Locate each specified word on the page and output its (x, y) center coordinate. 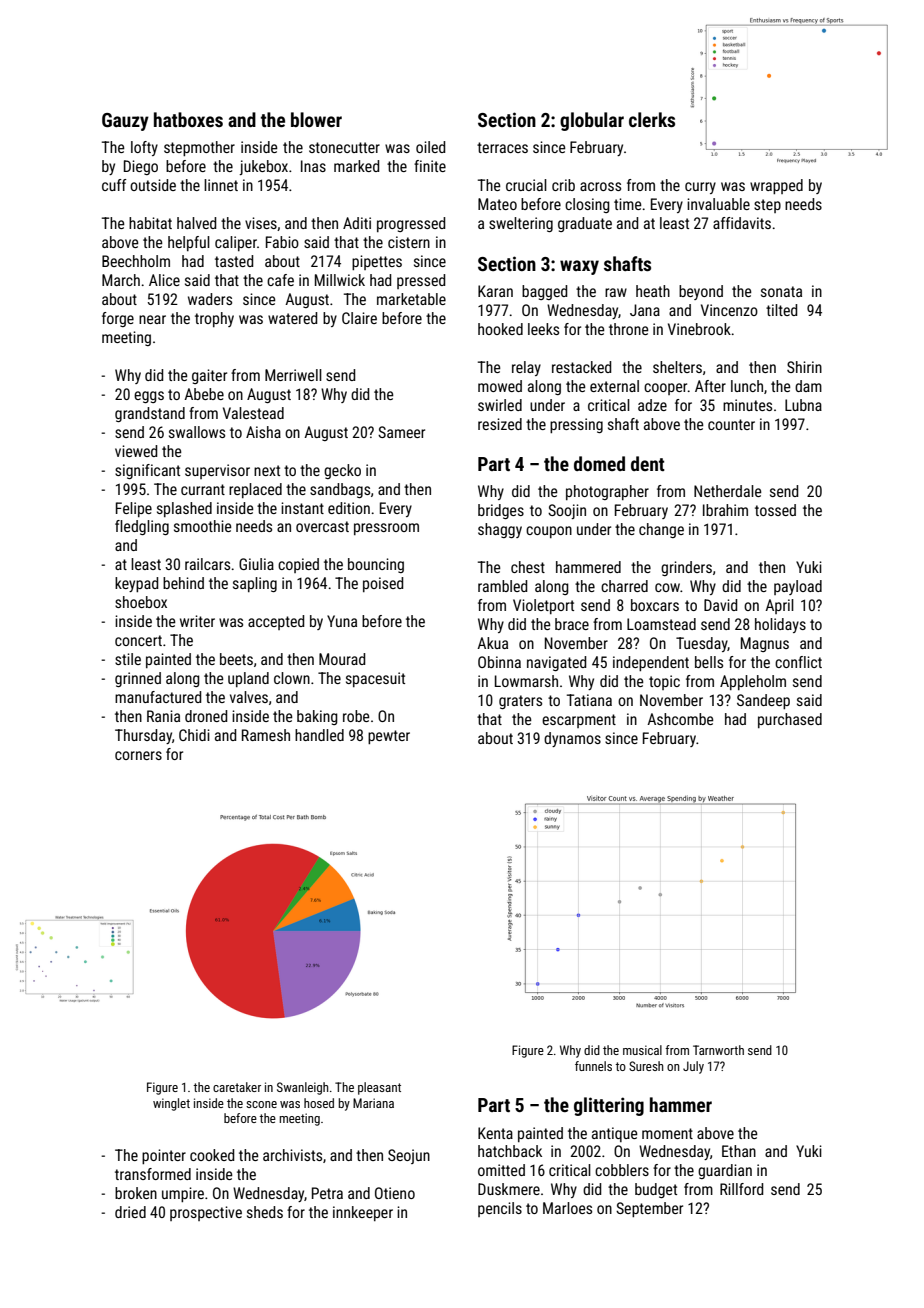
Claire (359, 318)
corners (138, 755)
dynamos (572, 739)
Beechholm (136, 261)
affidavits (742, 223)
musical (642, 1050)
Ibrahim (725, 510)
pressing (576, 425)
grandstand (150, 414)
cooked (212, 1155)
